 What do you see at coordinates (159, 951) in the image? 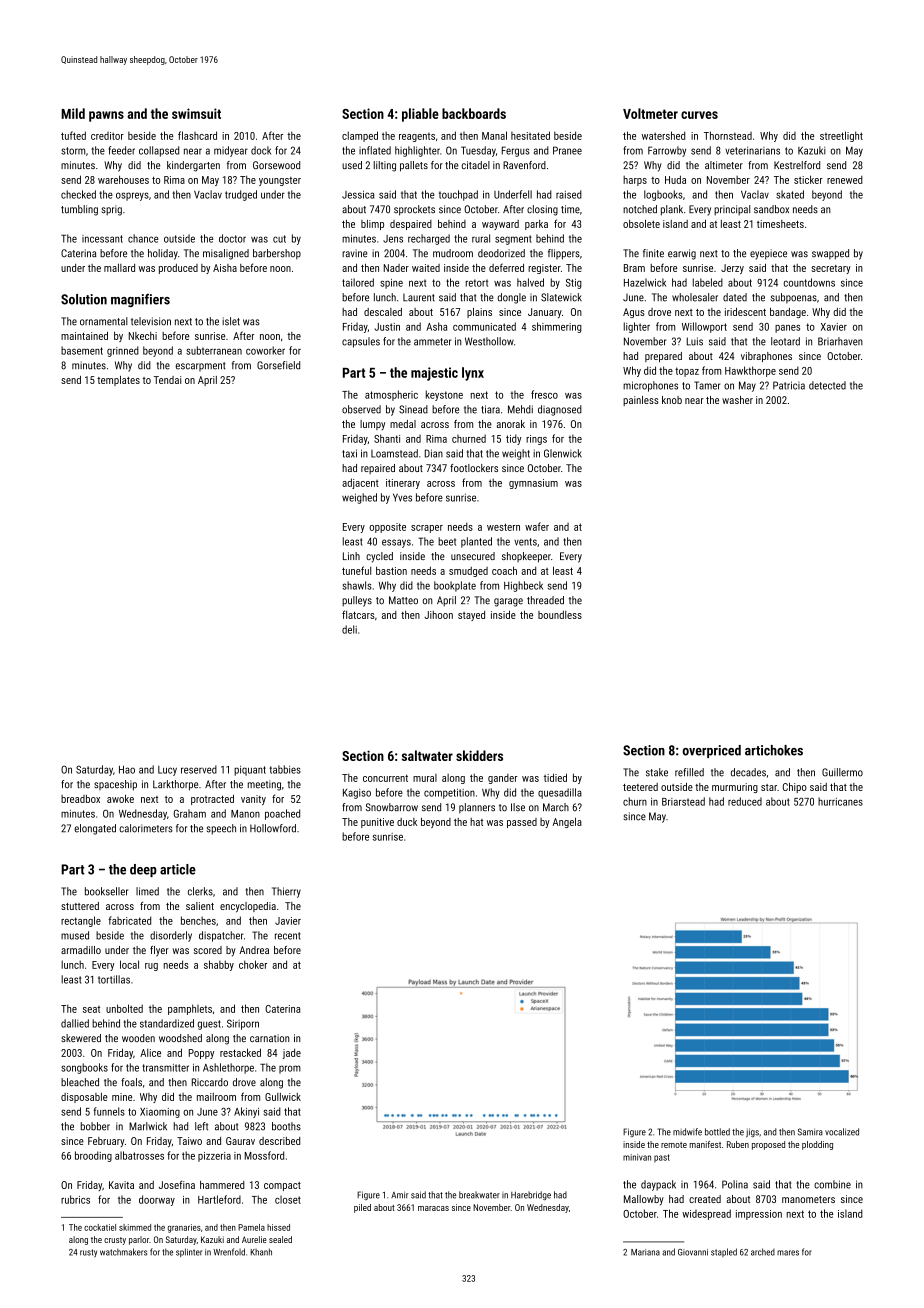
I see `flyer` at bounding box center [159, 951].
